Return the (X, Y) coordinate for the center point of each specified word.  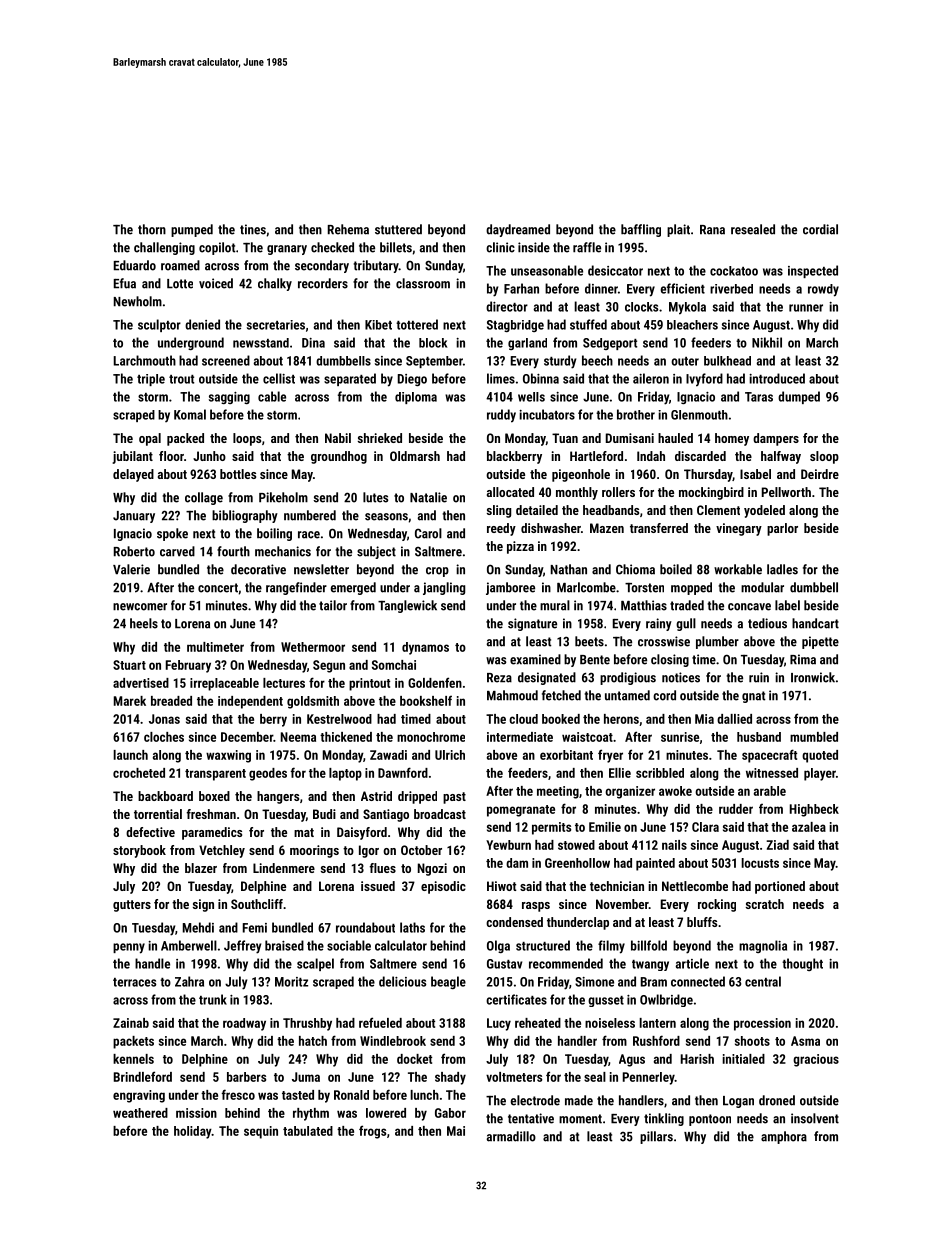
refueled (380, 1022)
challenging (164, 248)
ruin (759, 677)
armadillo (511, 1136)
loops (247, 439)
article (692, 963)
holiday (193, 1132)
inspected (813, 271)
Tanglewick (407, 606)
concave (749, 607)
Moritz (291, 982)
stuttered (398, 229)
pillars (656, 1137)
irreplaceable (224, 684)
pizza (520, 547)
